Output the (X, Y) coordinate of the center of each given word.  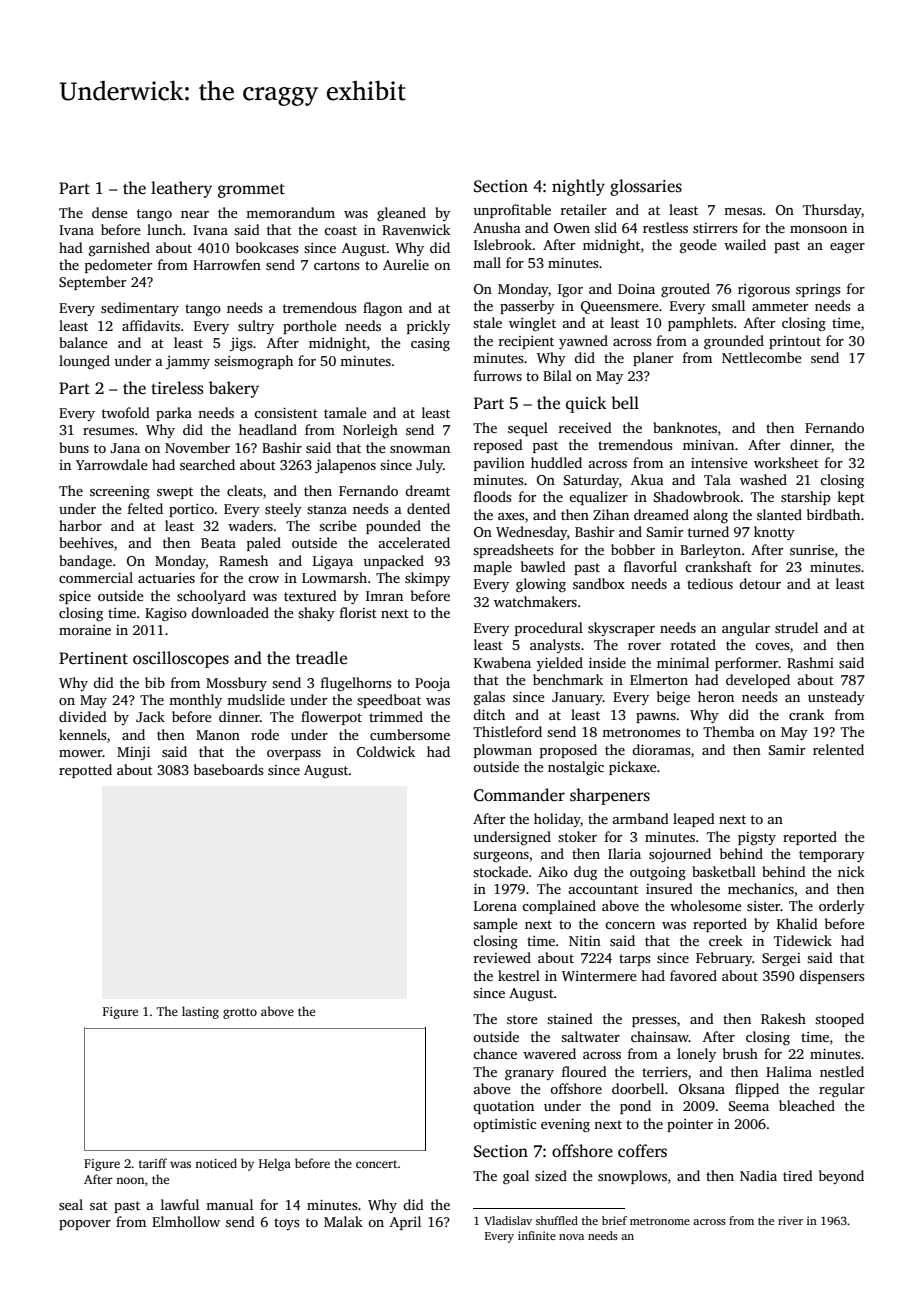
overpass (294, 755)
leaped (694, 820)
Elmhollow (186, 1221)
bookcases (267, 247)
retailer (584, 209)
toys (286, 1224)
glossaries (646, 187)
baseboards (228, 769)
